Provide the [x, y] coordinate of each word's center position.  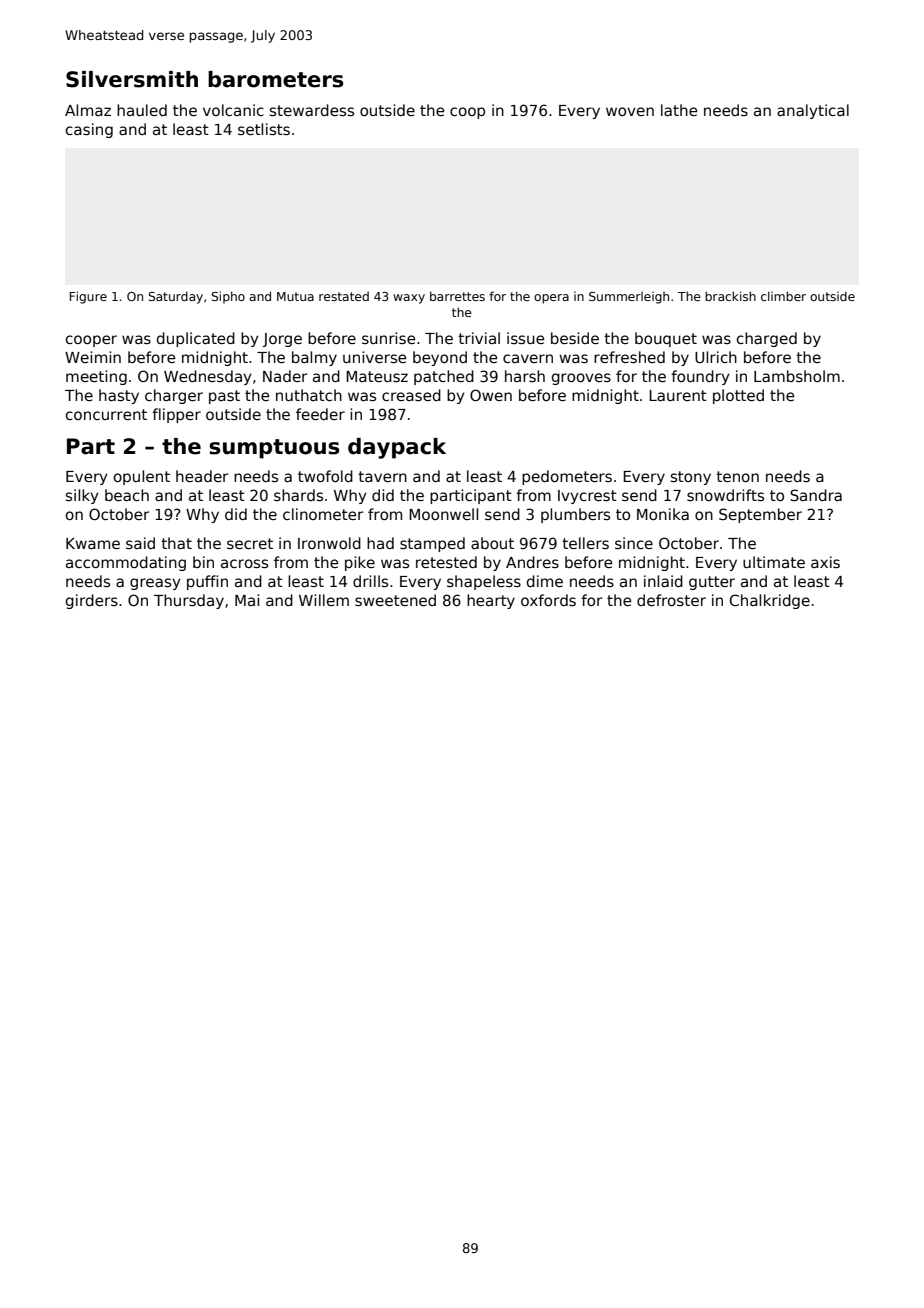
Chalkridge [770, 601]
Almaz [88, 110]
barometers [276, 79]
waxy [409, 299]
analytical [813, 111]
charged [767, 339]
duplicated [196, 339]
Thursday [189, 601]
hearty [491, 601]
